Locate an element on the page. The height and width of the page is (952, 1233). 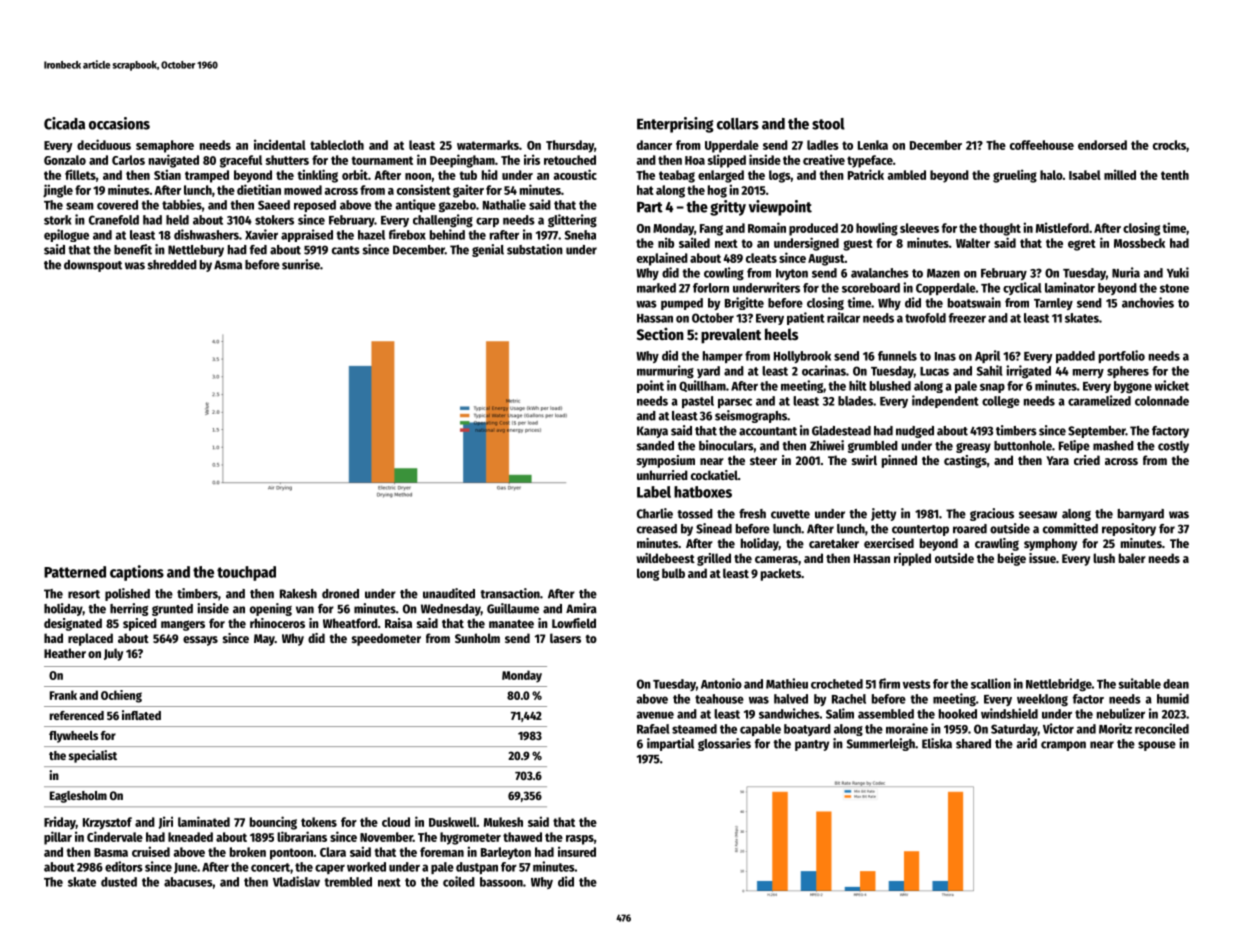
Wheatford is located at coordinates (350, 623).
